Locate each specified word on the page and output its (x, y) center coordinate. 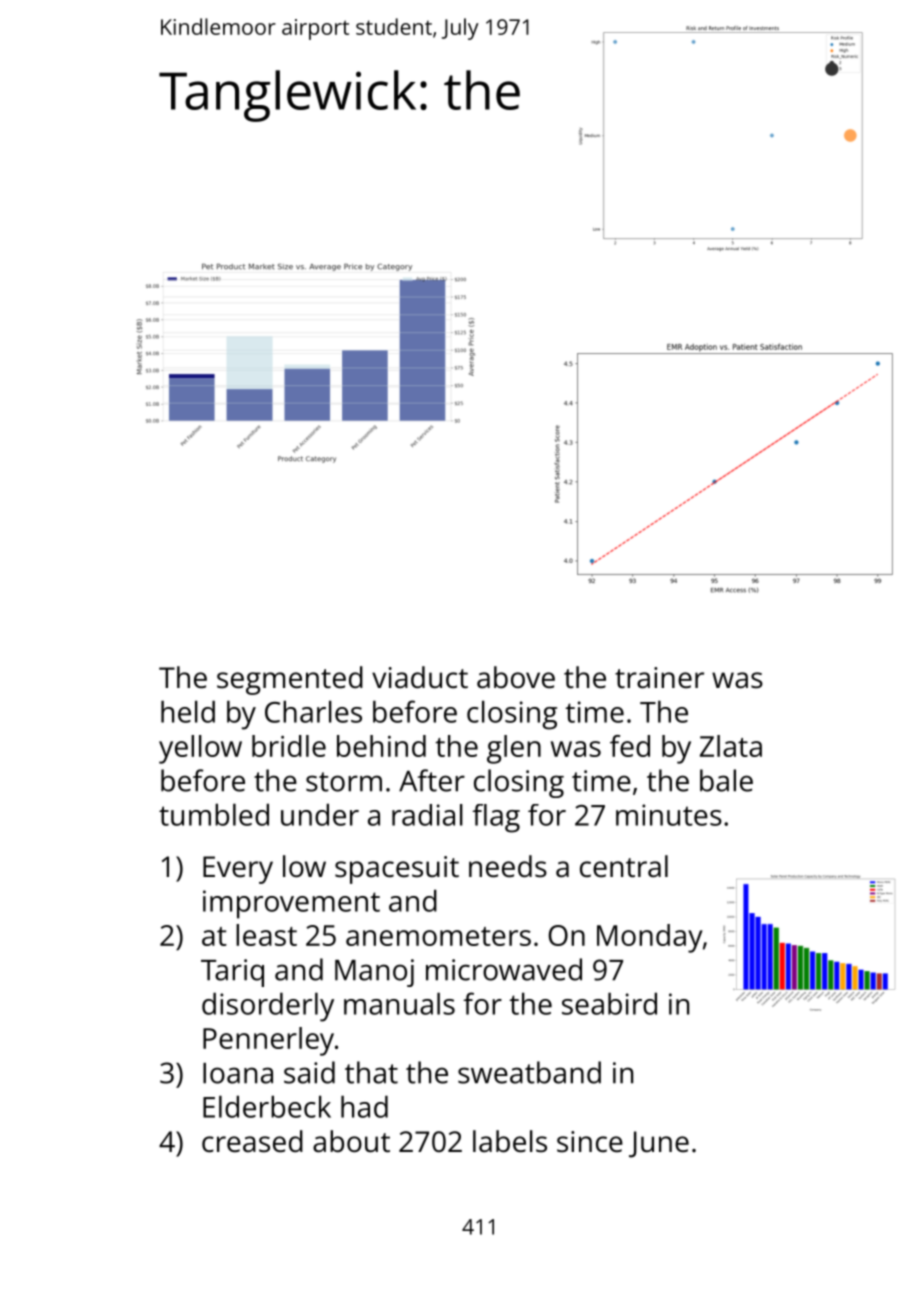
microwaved (504, 969)
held (188, 711)
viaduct (420, 677)
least (266, 935)
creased (252, 1141)
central (624, 866)
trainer (659, 678)
